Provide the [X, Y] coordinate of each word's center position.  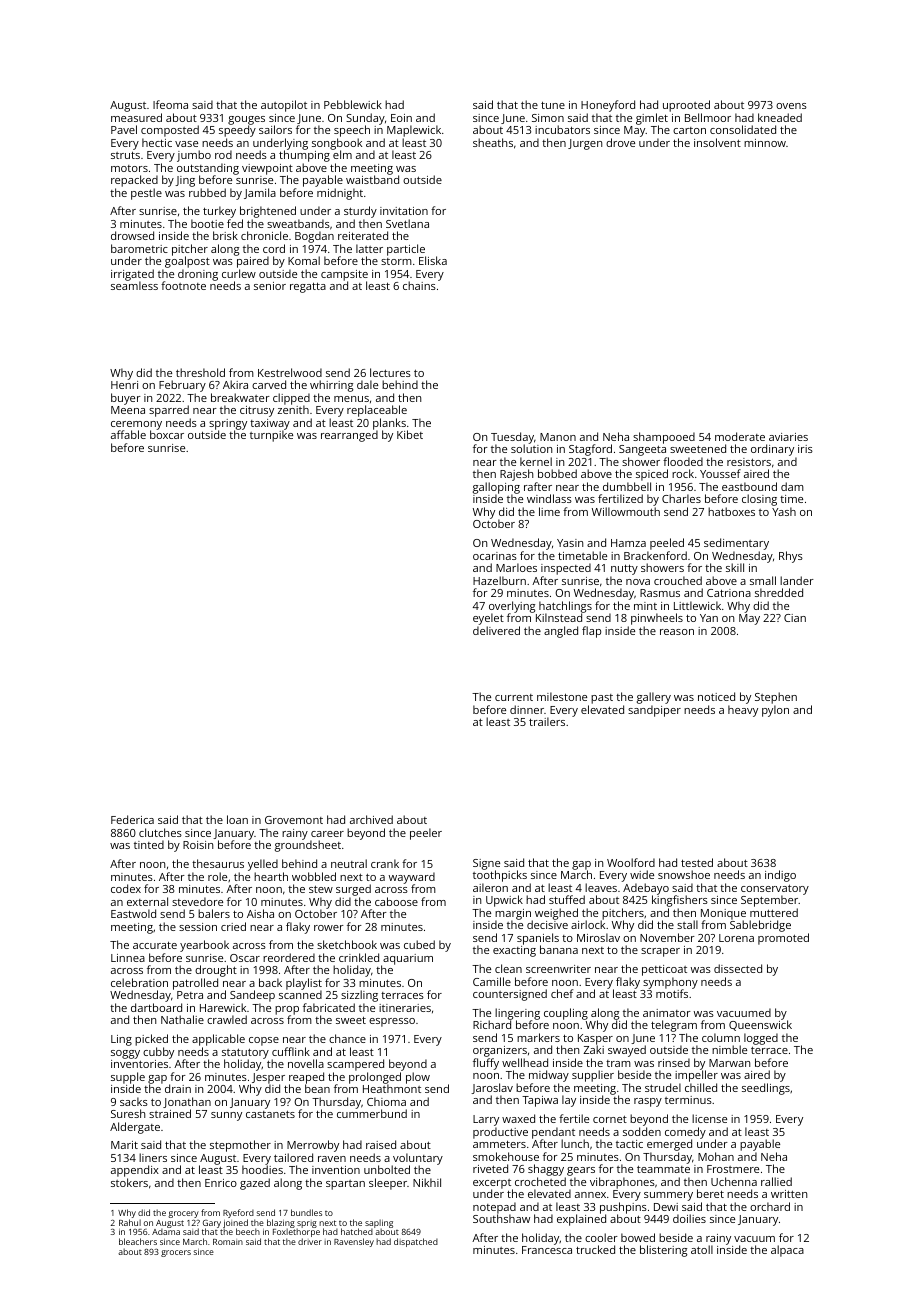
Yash [784, 511]
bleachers [138, 1241]
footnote [183, 285]
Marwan [729, 1063]
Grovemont [294, 820]
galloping [496, 488]
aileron [490, 887]
